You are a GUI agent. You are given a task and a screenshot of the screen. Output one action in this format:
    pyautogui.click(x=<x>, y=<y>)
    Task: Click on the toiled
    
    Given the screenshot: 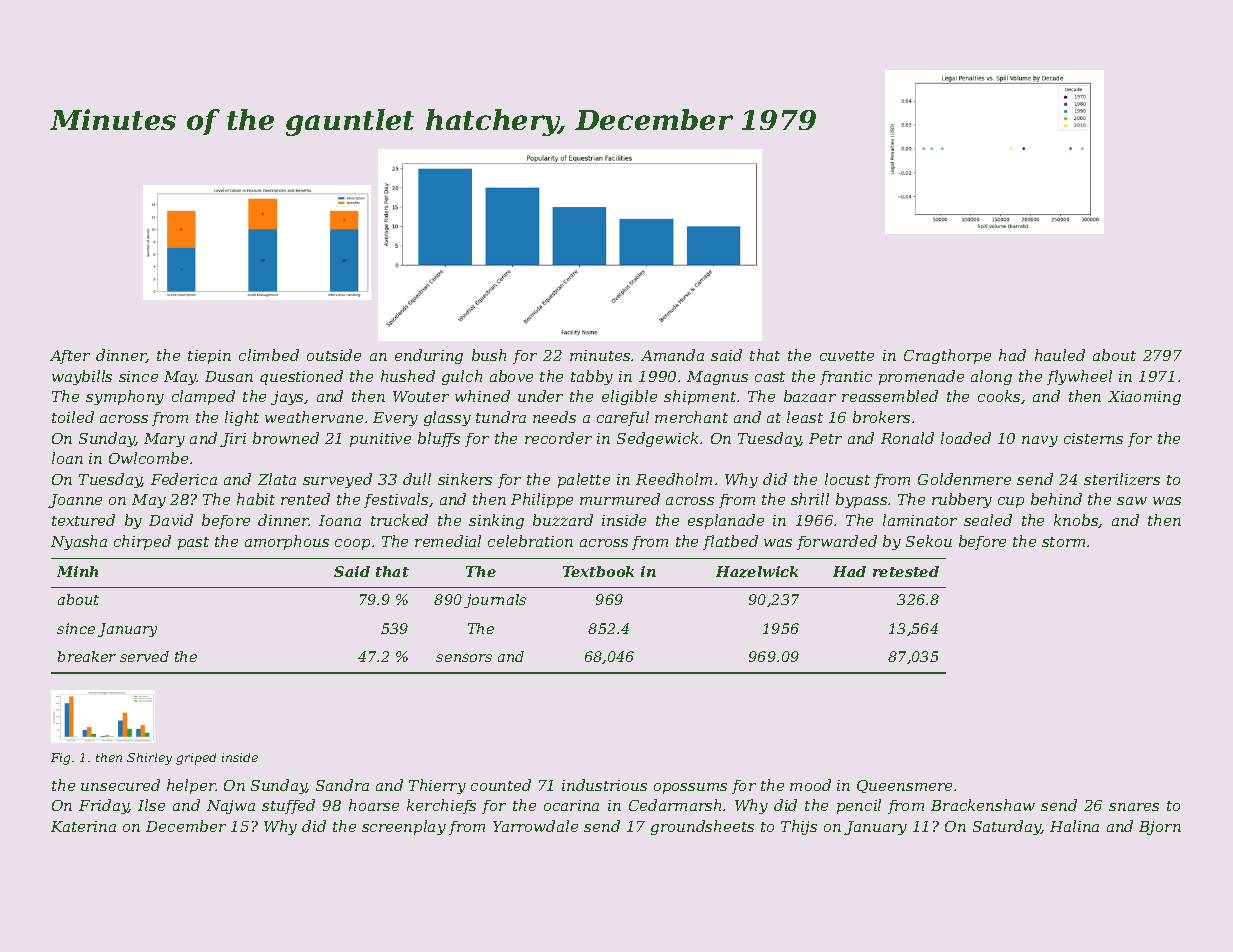 What is the action you would take?
    pyautogui.click(x=73, y=417)
